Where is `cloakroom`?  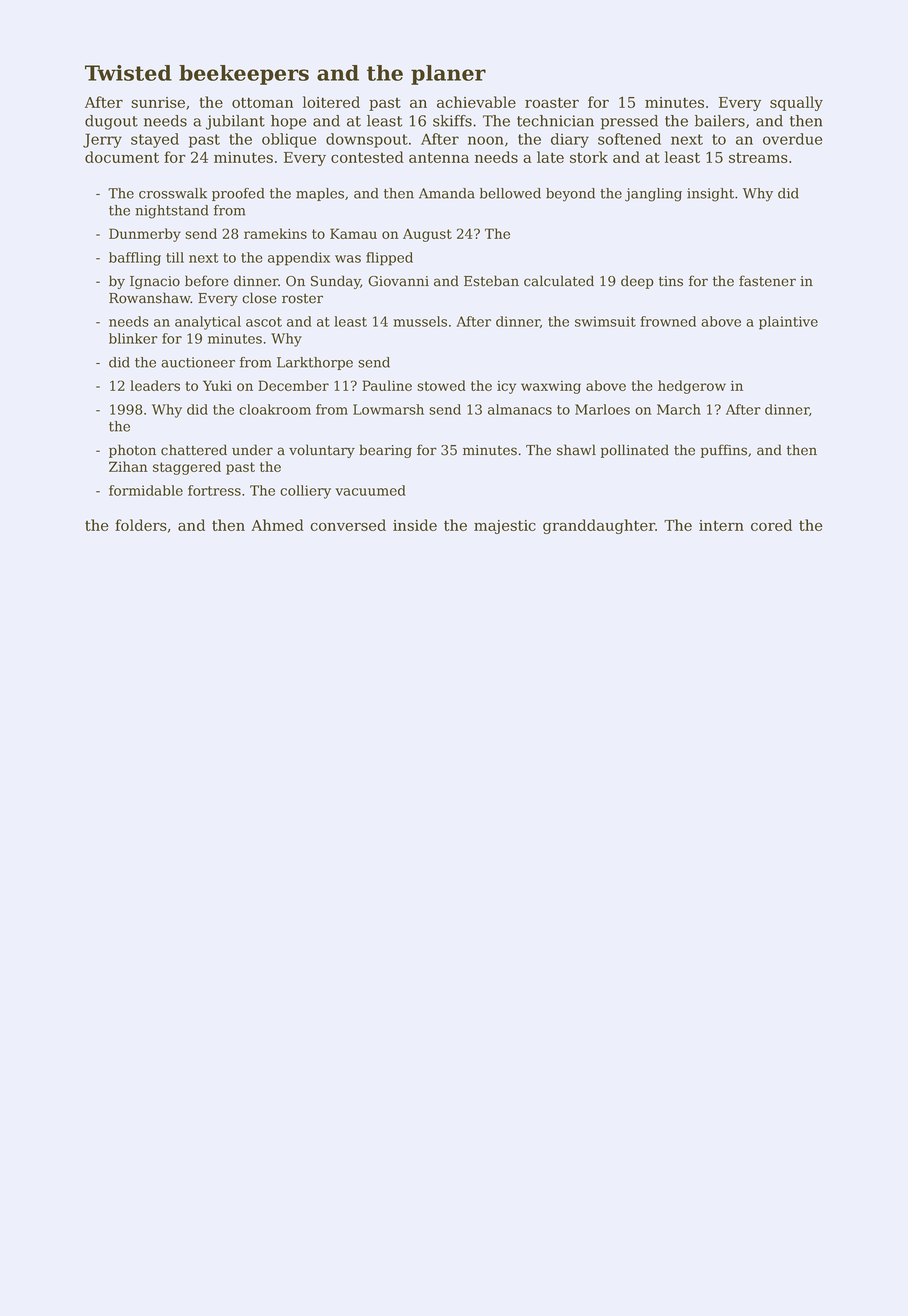 cloakroom is located at coordinates (275, 409).
